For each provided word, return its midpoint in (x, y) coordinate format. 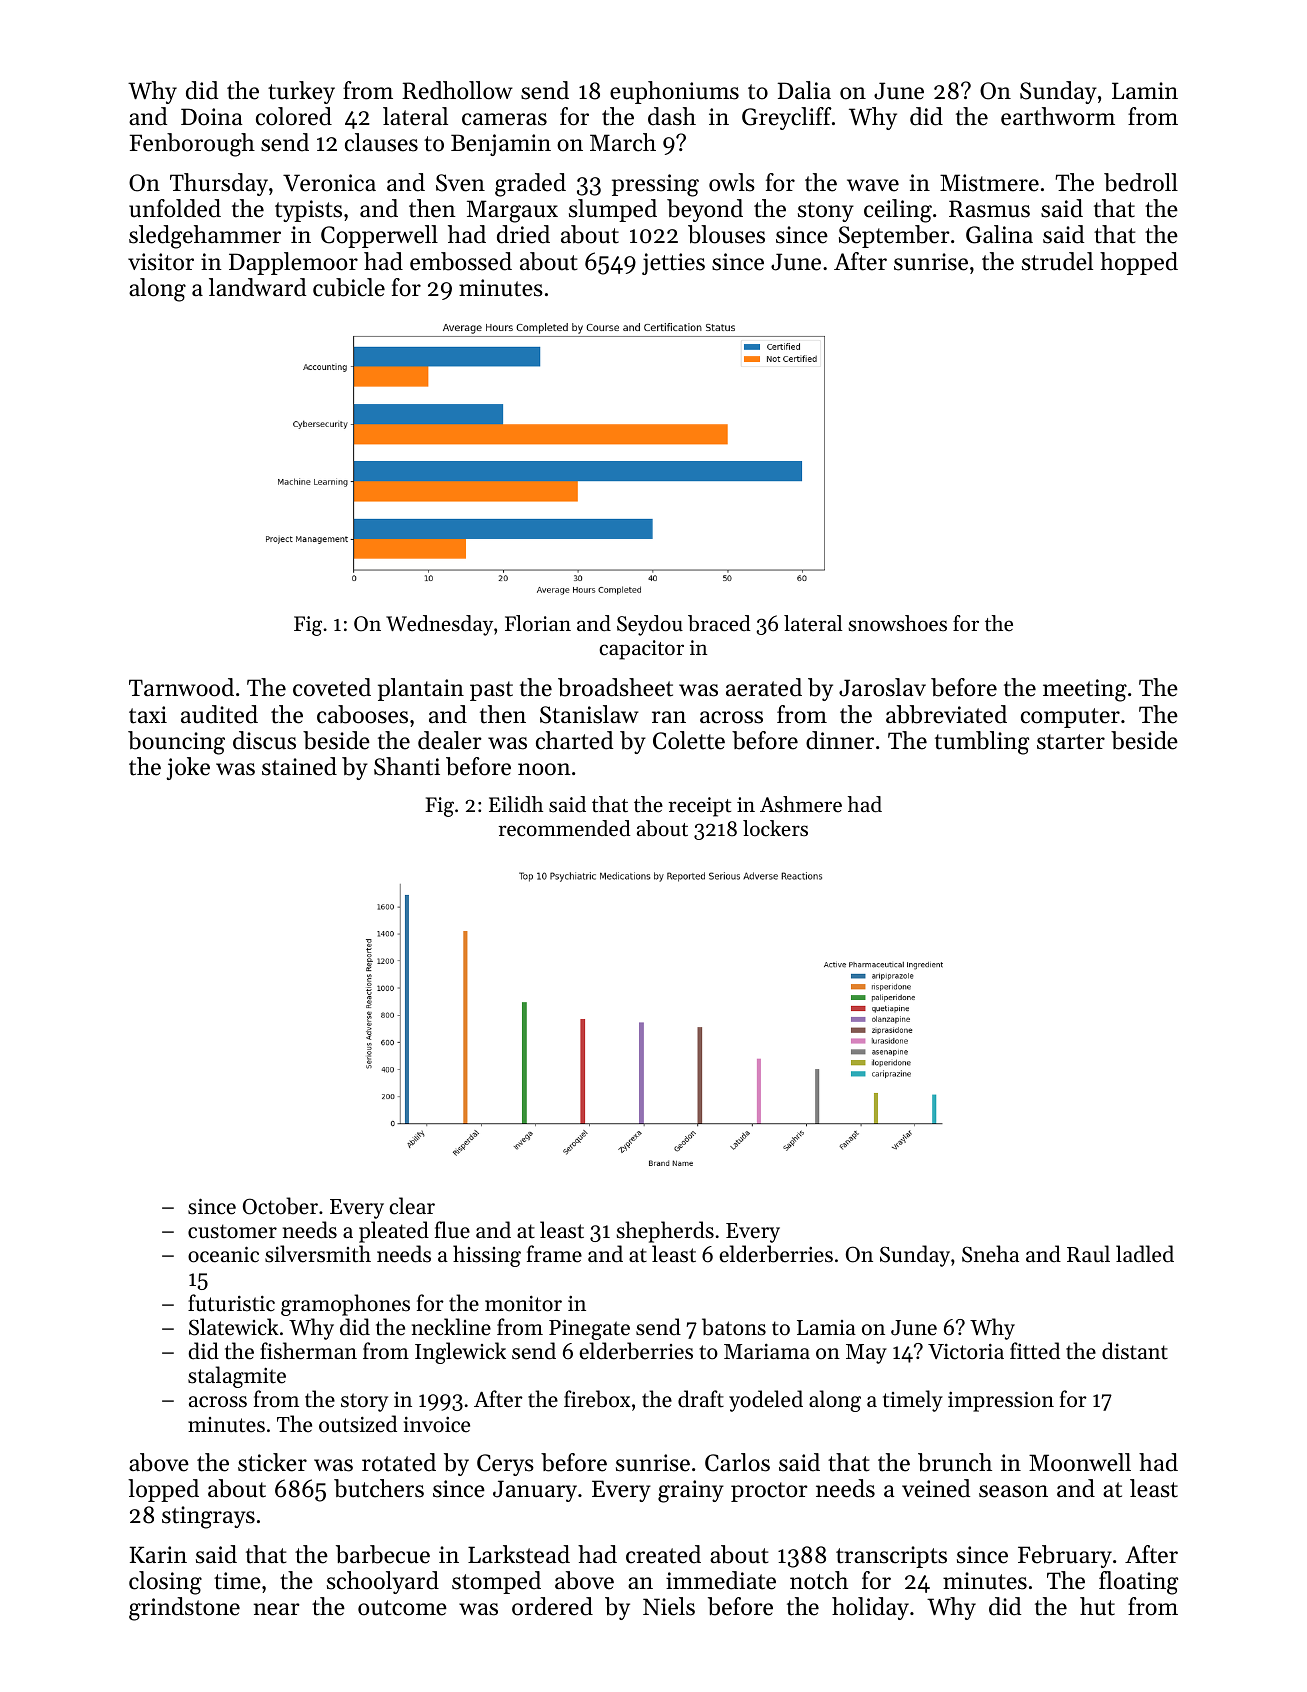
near (276, 1609)
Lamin (1145, 90)
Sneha (990, 1254)
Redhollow (457, 90)
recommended (565, 828)
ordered (552, 1606)
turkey (301, 92)
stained (299, 766)
